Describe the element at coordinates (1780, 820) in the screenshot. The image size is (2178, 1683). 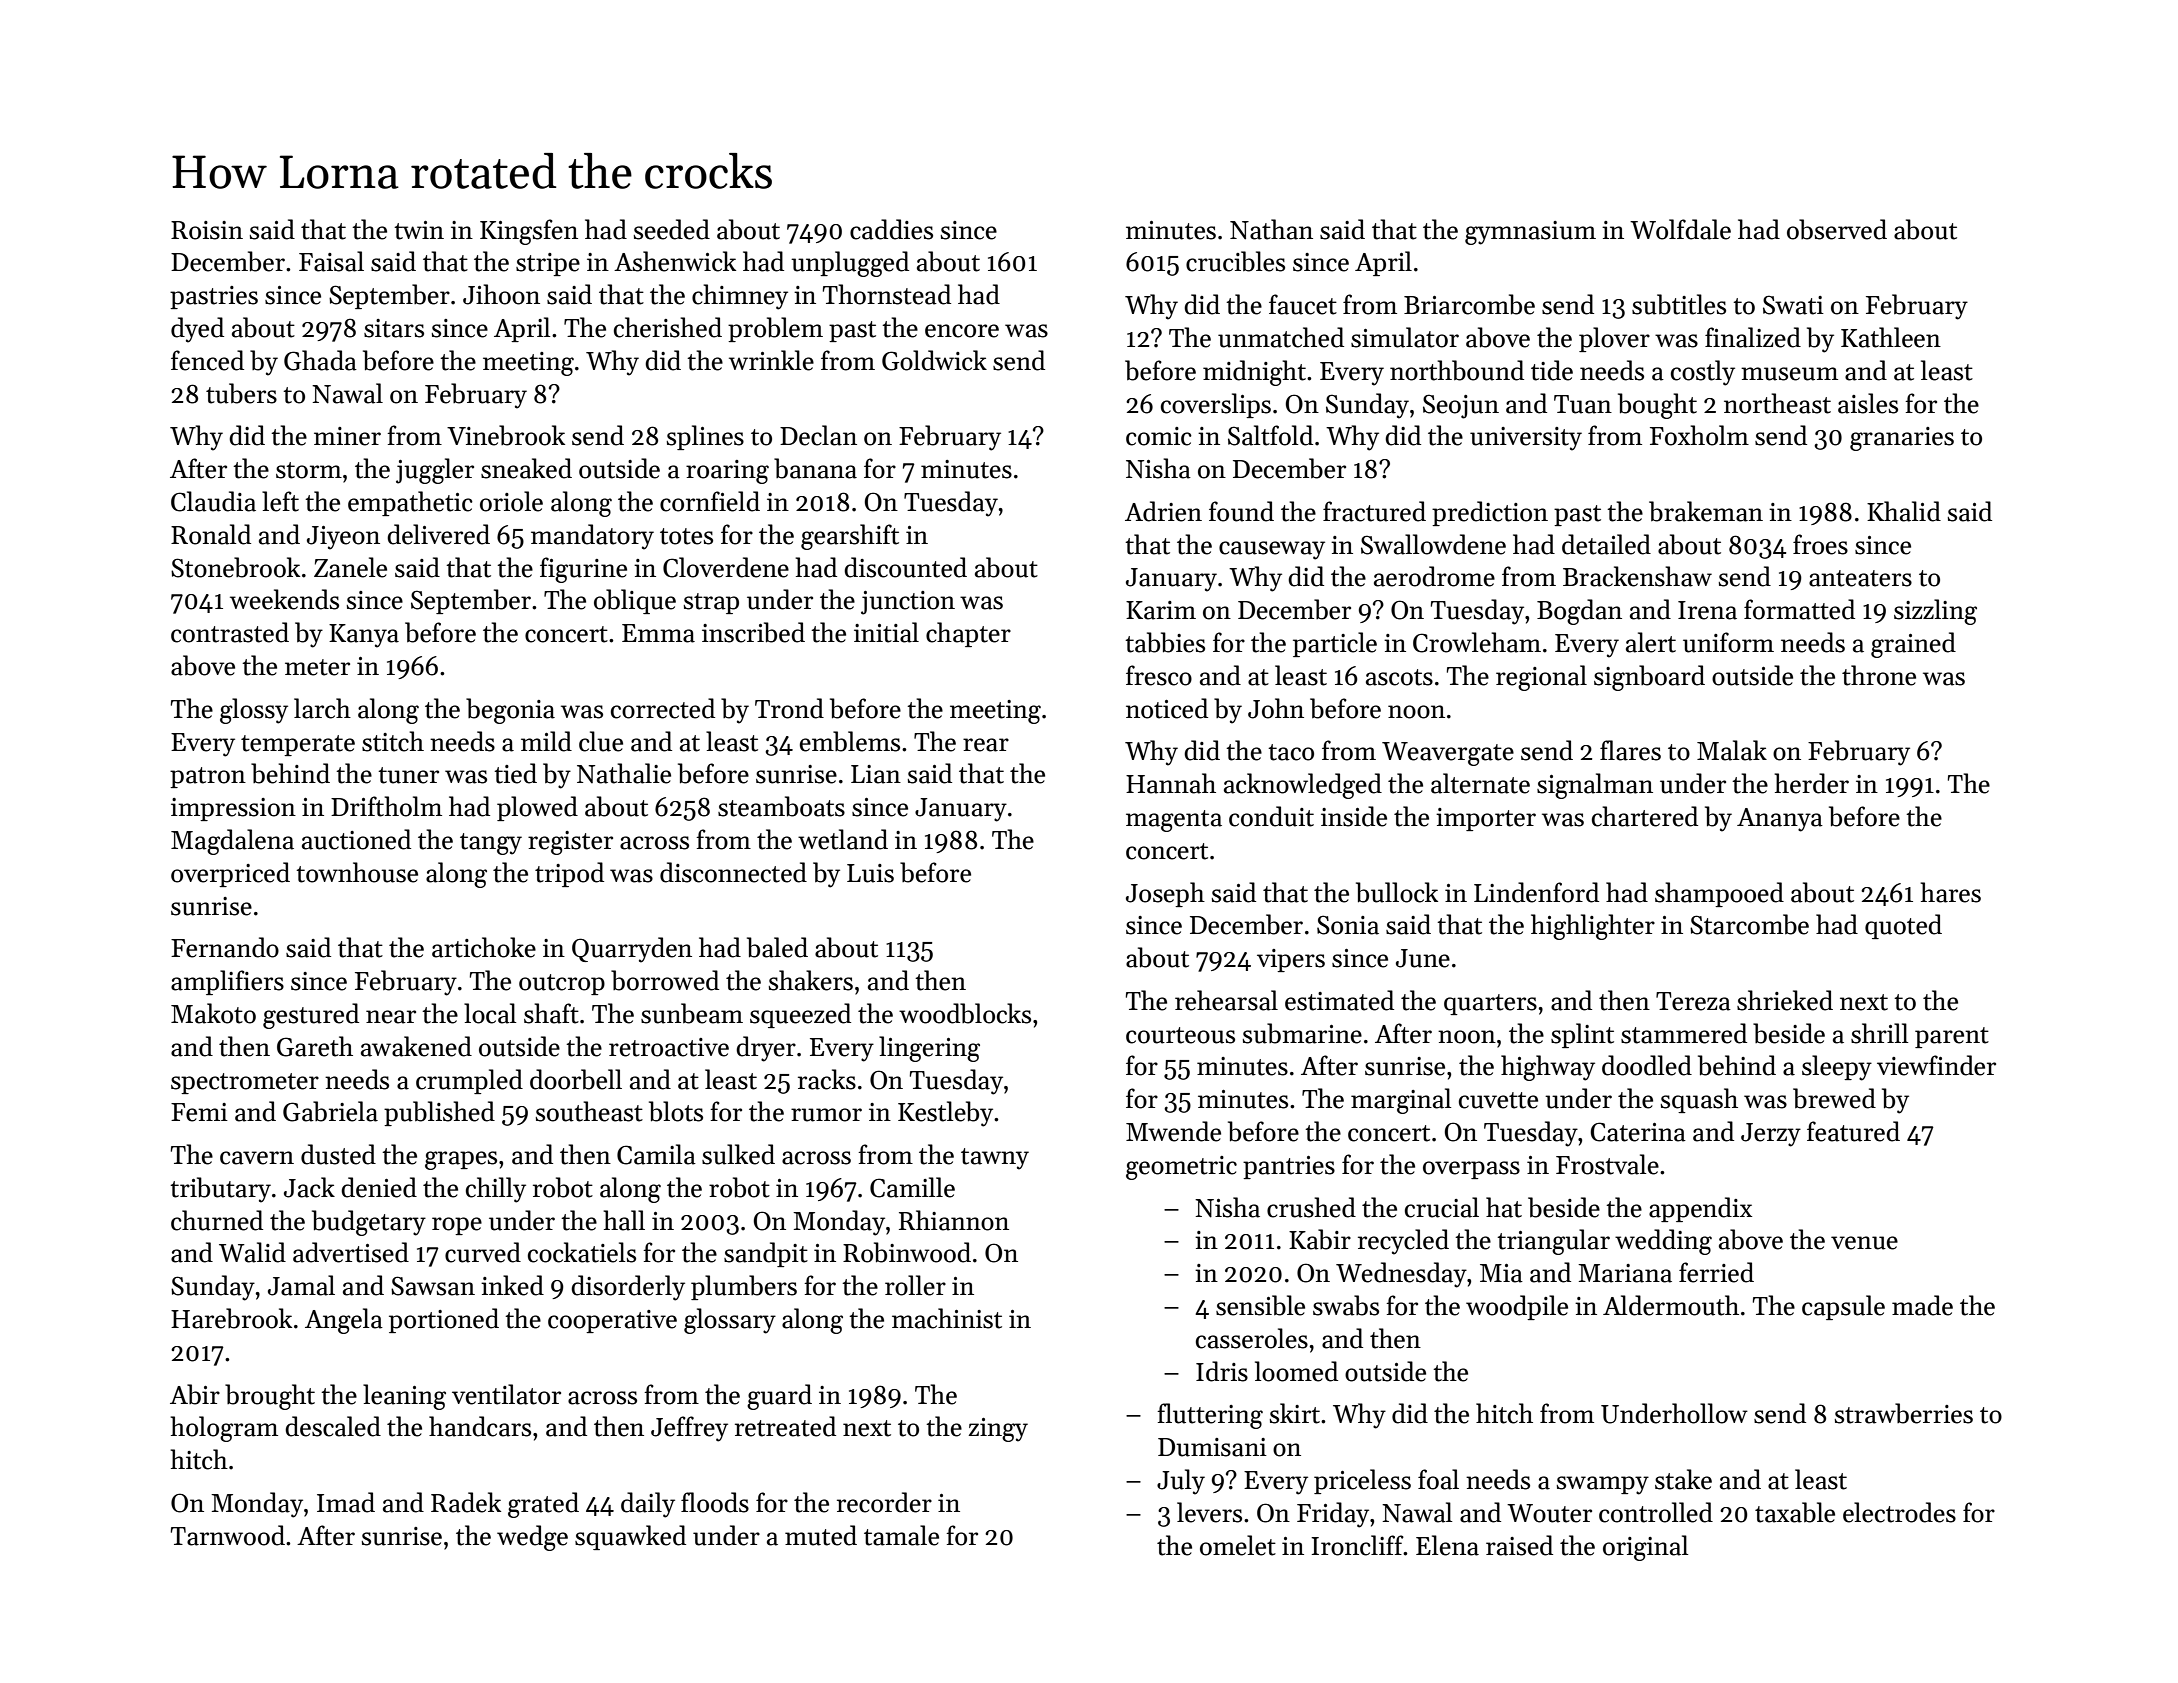
I see `Ananya` at that location.
